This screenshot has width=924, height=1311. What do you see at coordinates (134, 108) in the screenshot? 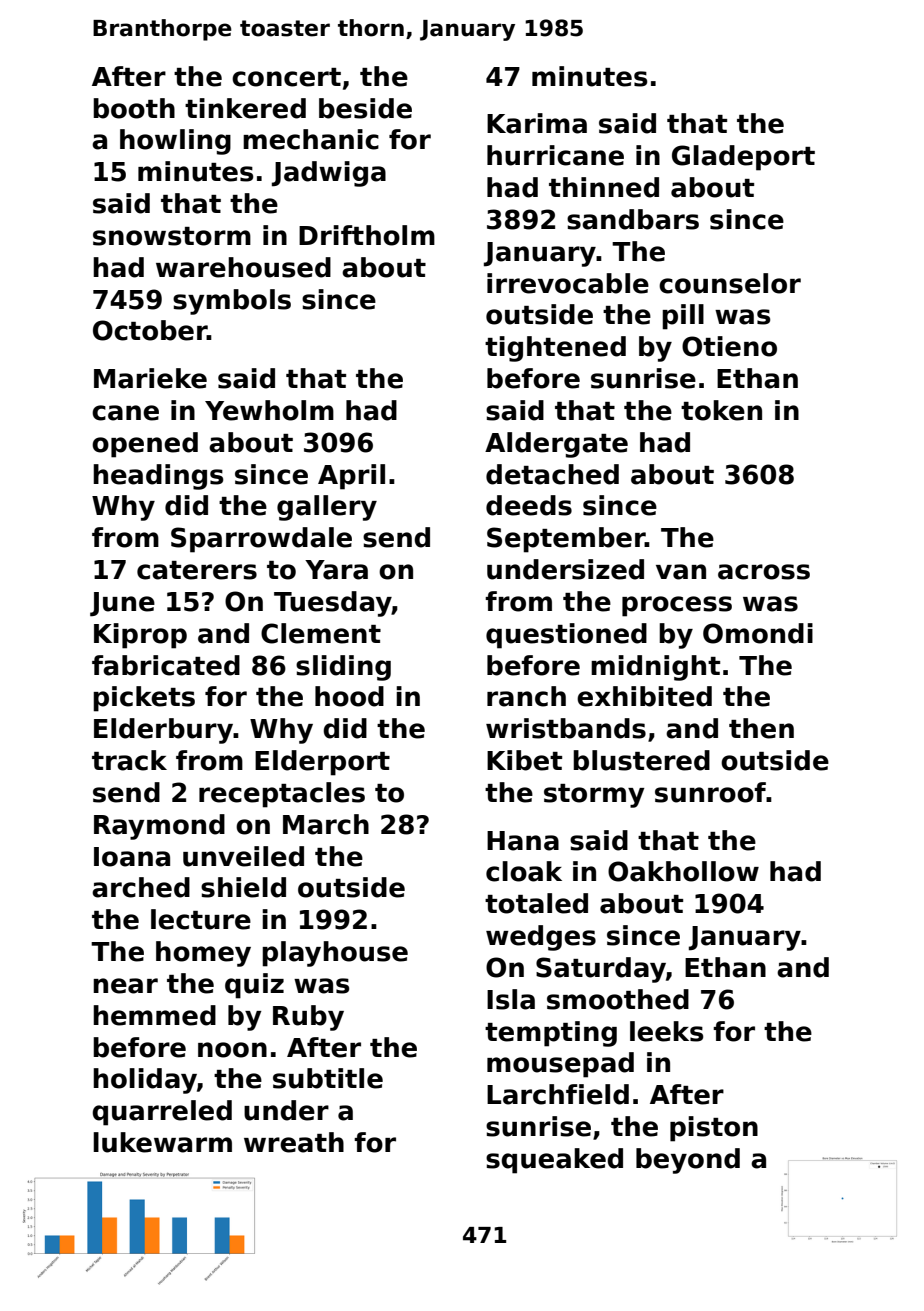
I see `booth` at bounding box center [134, 108].
